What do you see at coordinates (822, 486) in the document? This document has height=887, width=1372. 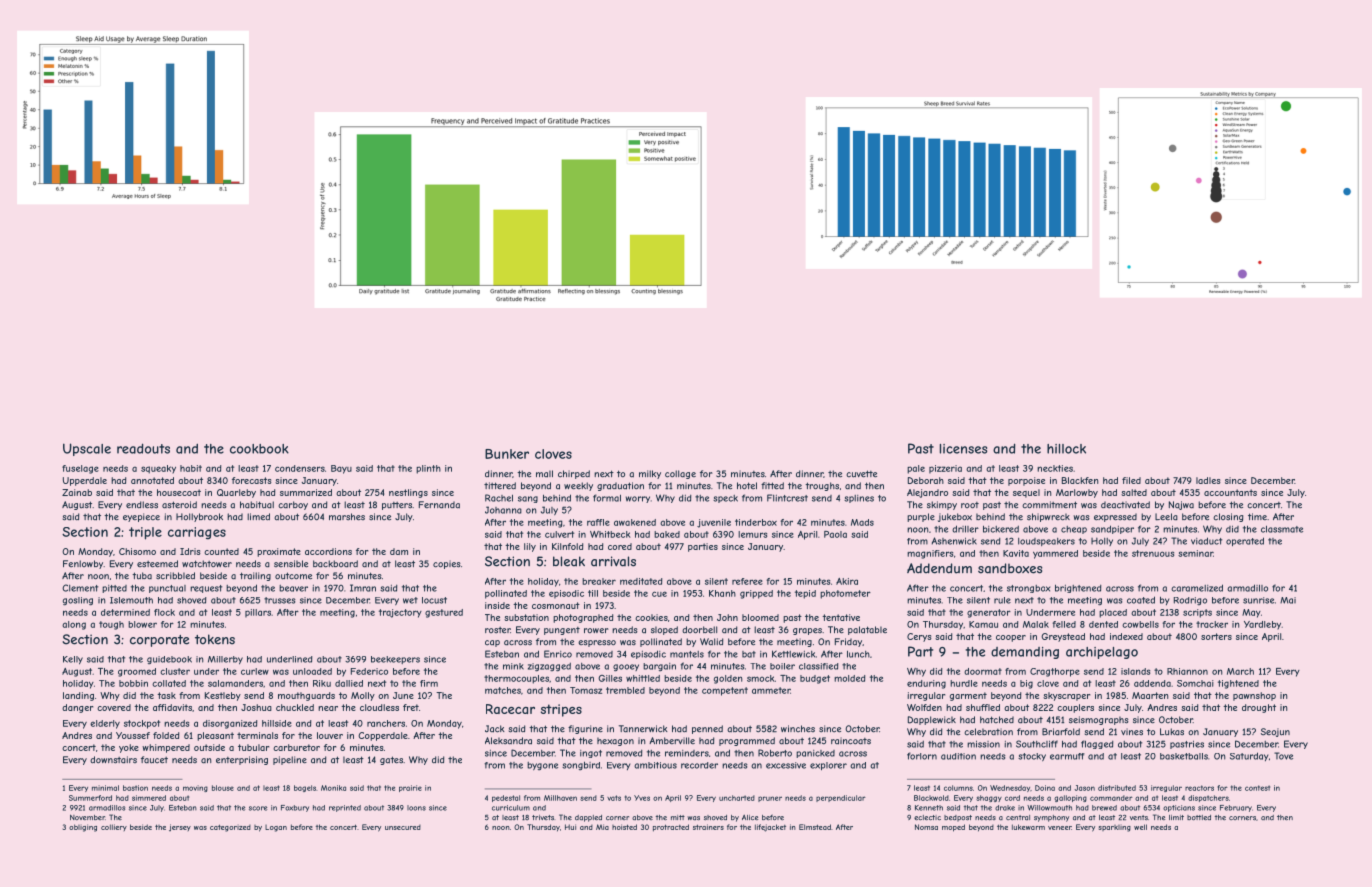 I see `troughs` at bounding box center [822, 486].
